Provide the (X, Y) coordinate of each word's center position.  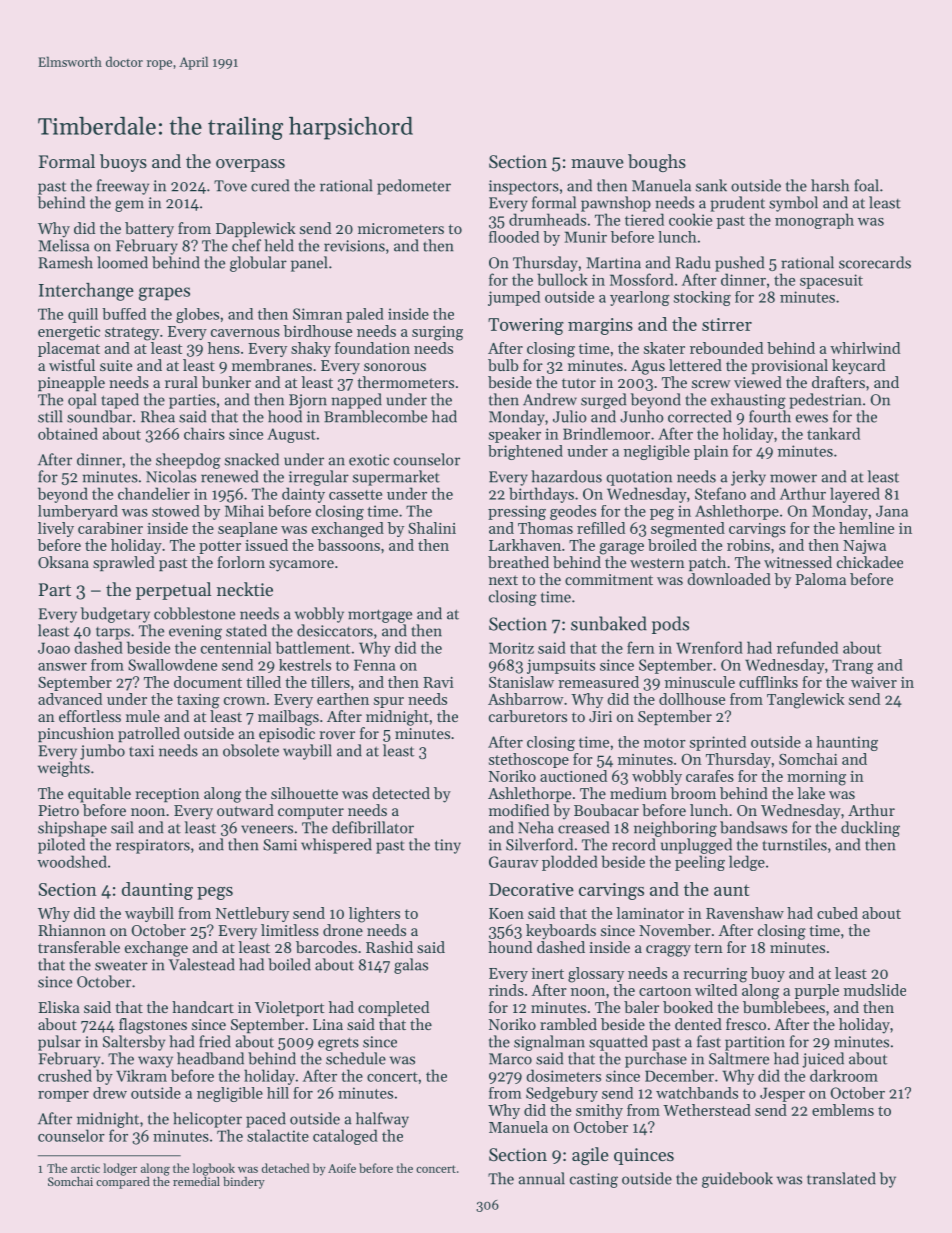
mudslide (875, 990)
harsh (830, 185)
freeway (123, 187)
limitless (290, 930)
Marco (510, 1059)
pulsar (59, 1043)
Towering (526, 326)
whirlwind (865, 348)
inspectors (524, 187)
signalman (549, 1043)
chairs (204, 433)
